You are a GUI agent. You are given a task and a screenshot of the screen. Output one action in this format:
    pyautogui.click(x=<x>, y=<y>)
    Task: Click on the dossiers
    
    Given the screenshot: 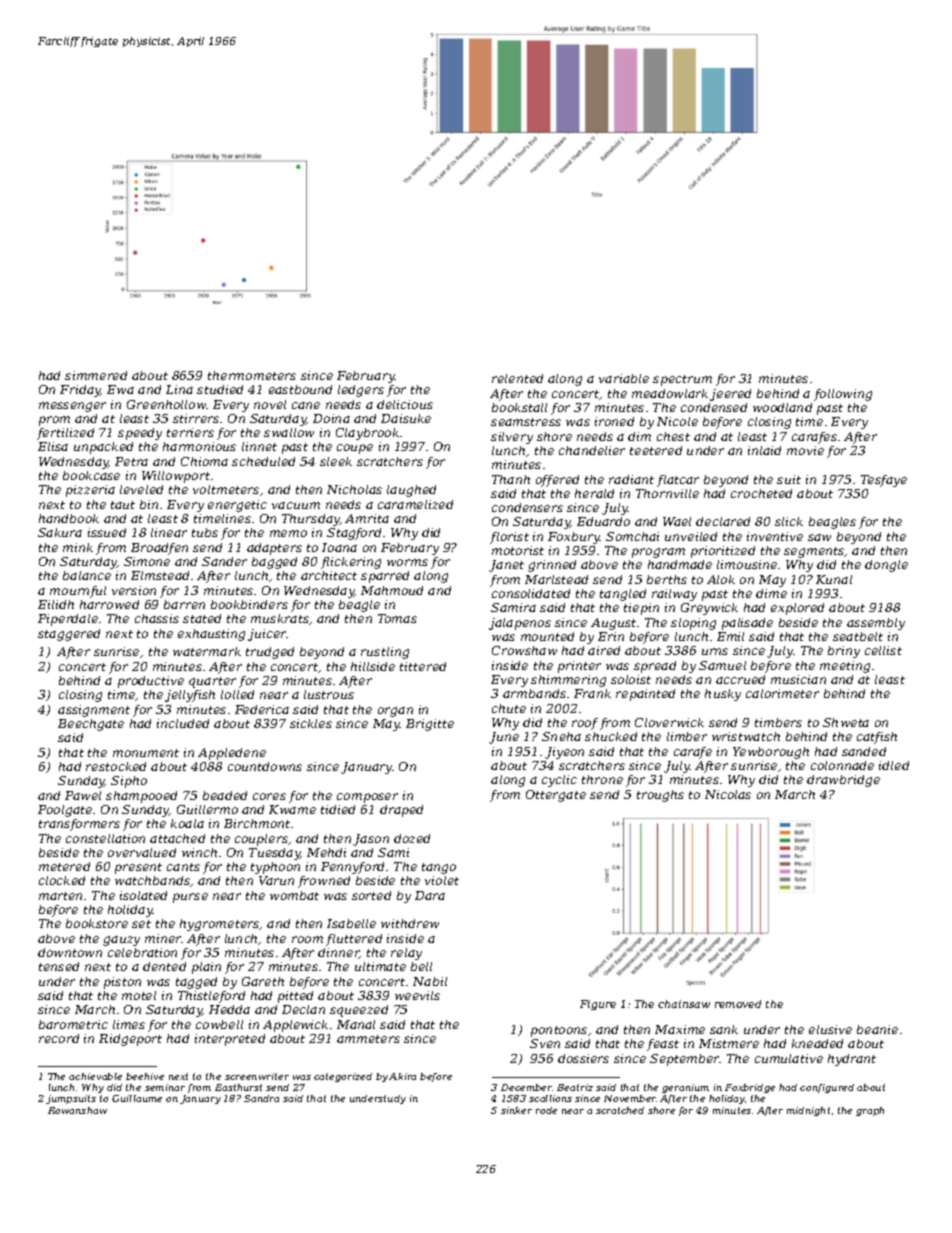 What is the action you would take?
    pyautogui.click(x=583, y=1058)
